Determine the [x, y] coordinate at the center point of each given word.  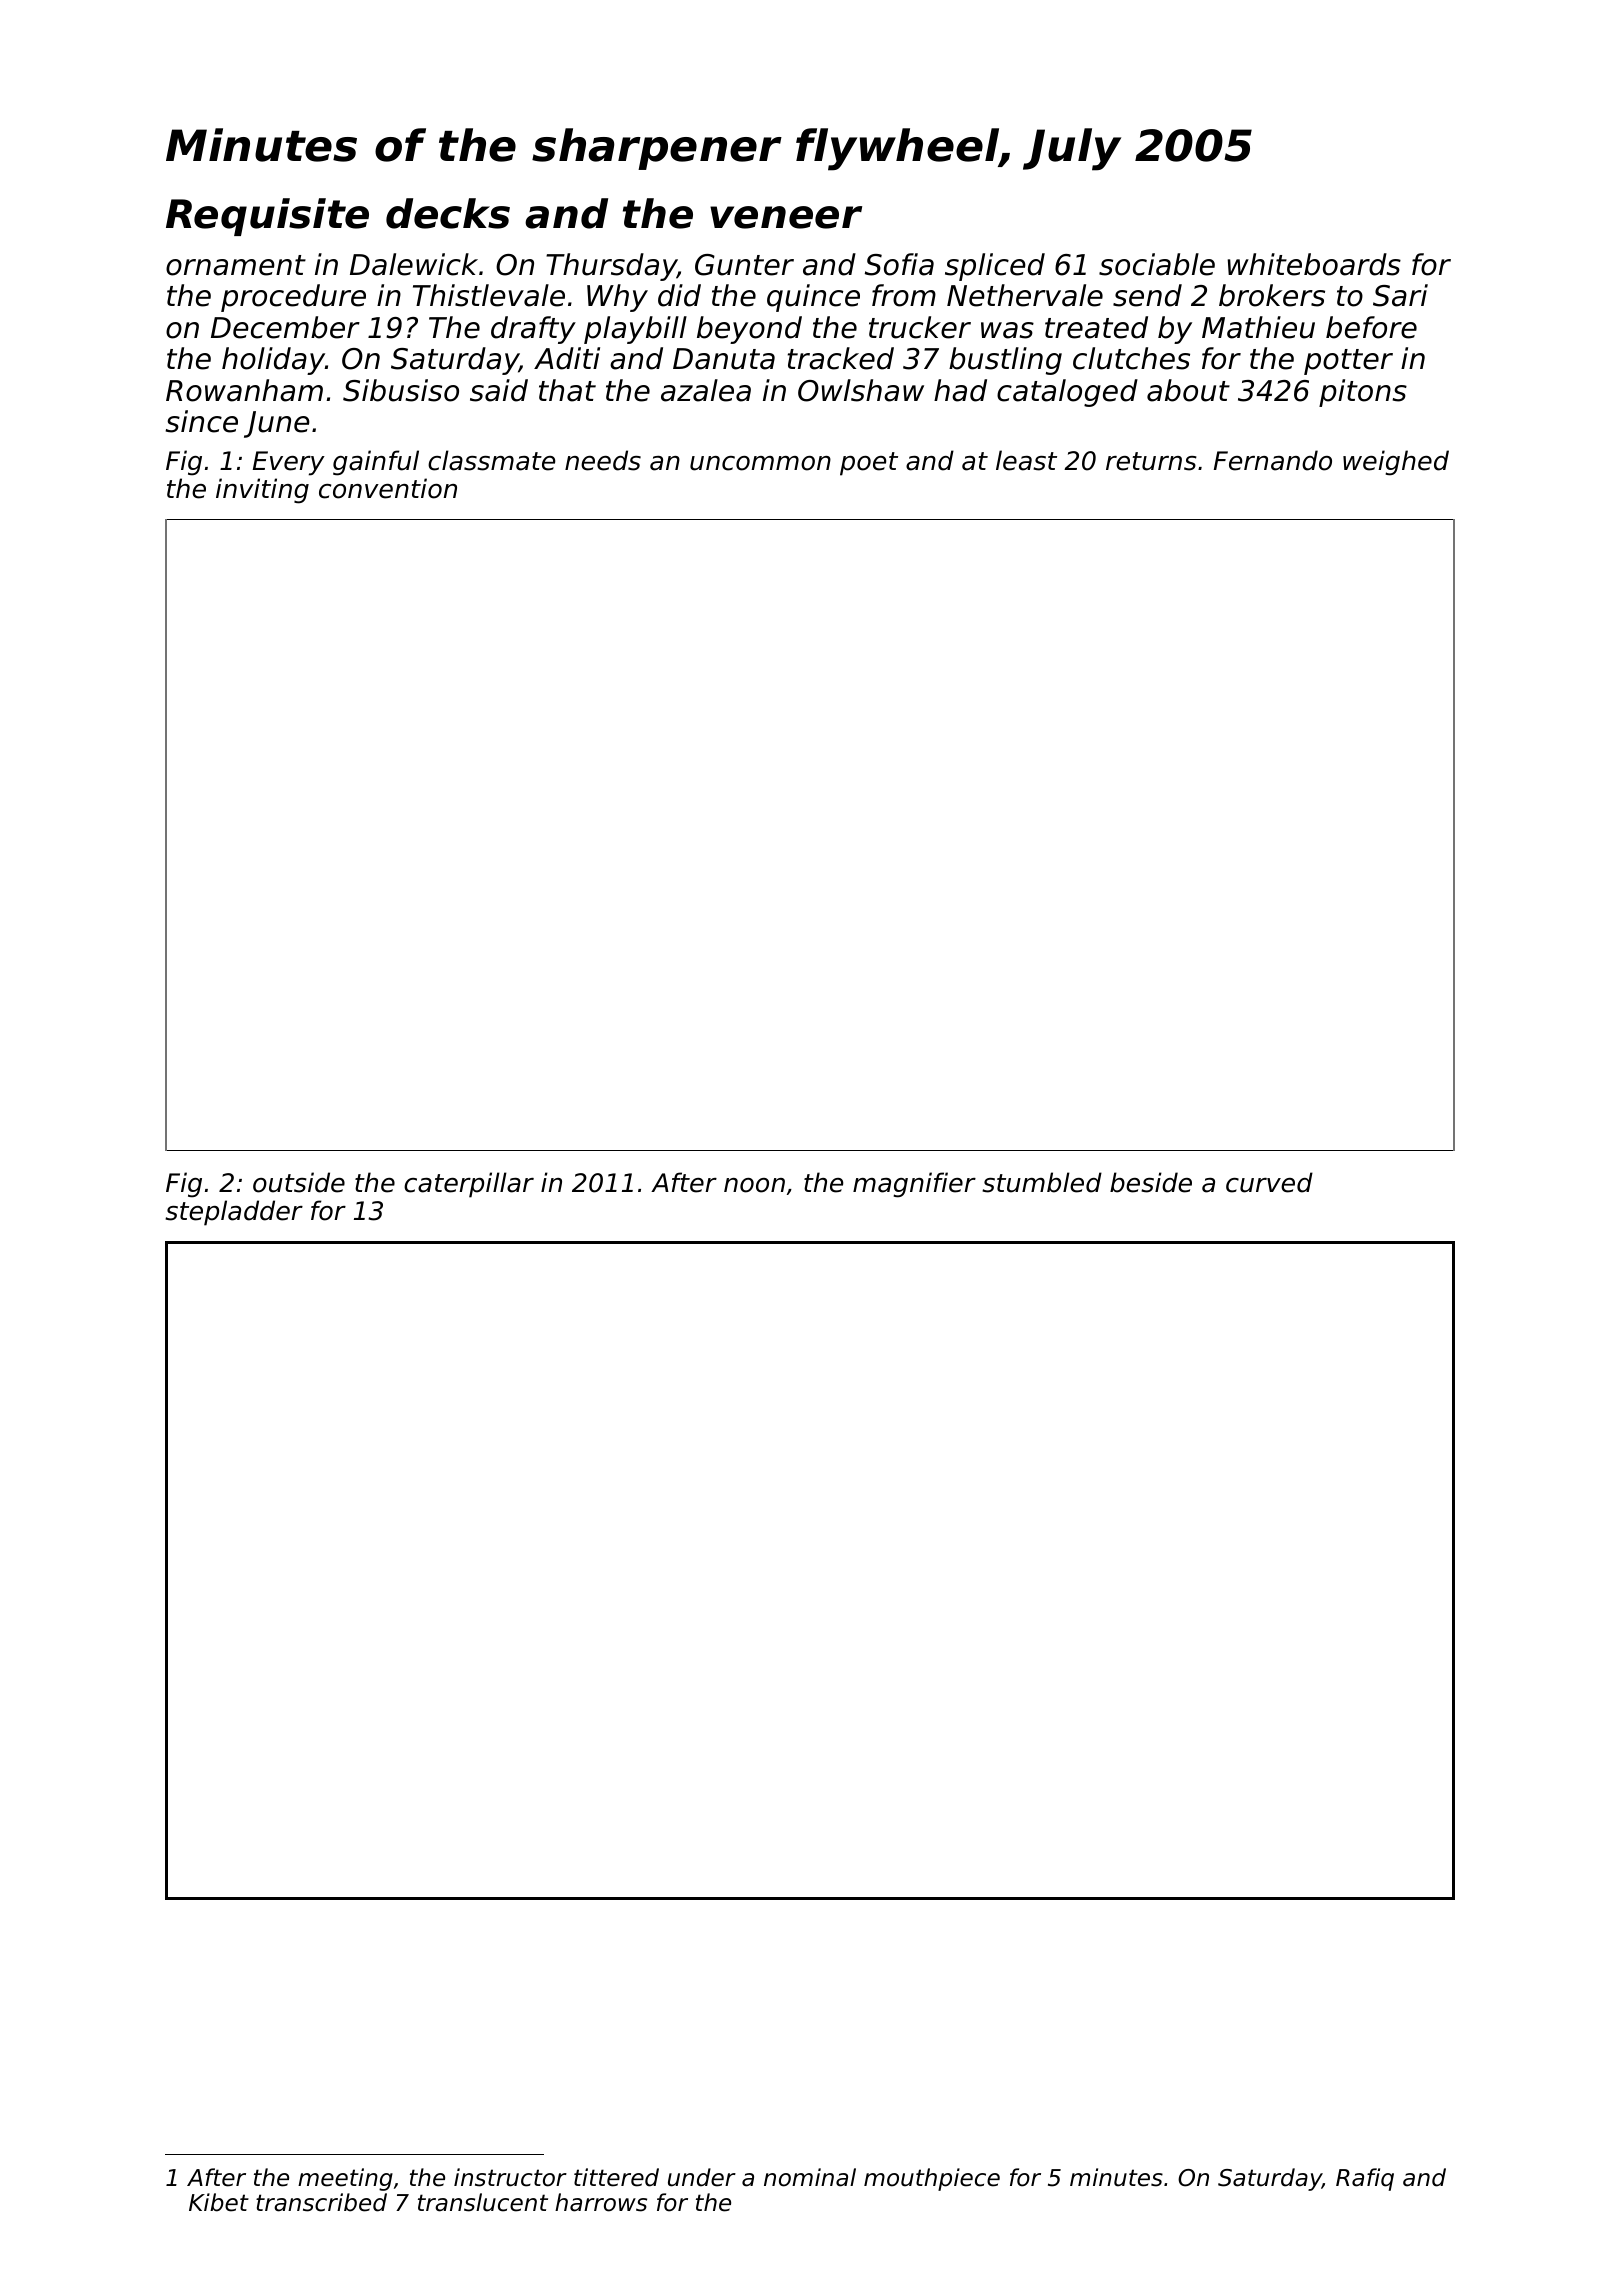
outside [299, 1182]
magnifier [914, 1185]
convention [388, 488]
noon [754, 1185]
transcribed [321, 2202]
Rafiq [1365, 2179]
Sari [1400, 295]
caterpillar [469, 1185]
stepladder [234, 1213]
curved [1269, 1182]
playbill [635, 330]
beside [1151, 1182]
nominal [810, 2177]
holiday [273, 361]
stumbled [1042, 1182]
